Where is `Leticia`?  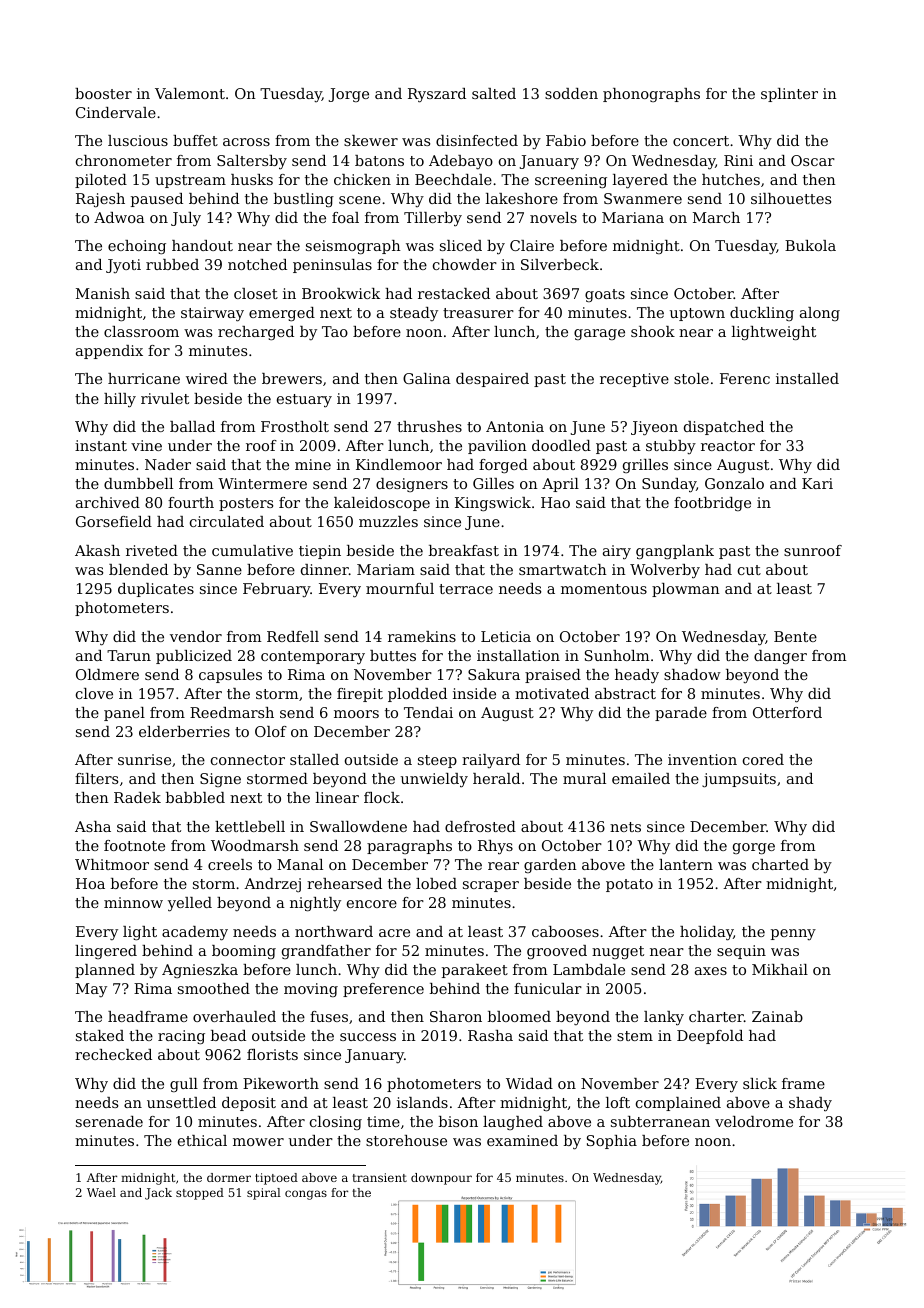 Leticia is located at coordinates (506, 636).
